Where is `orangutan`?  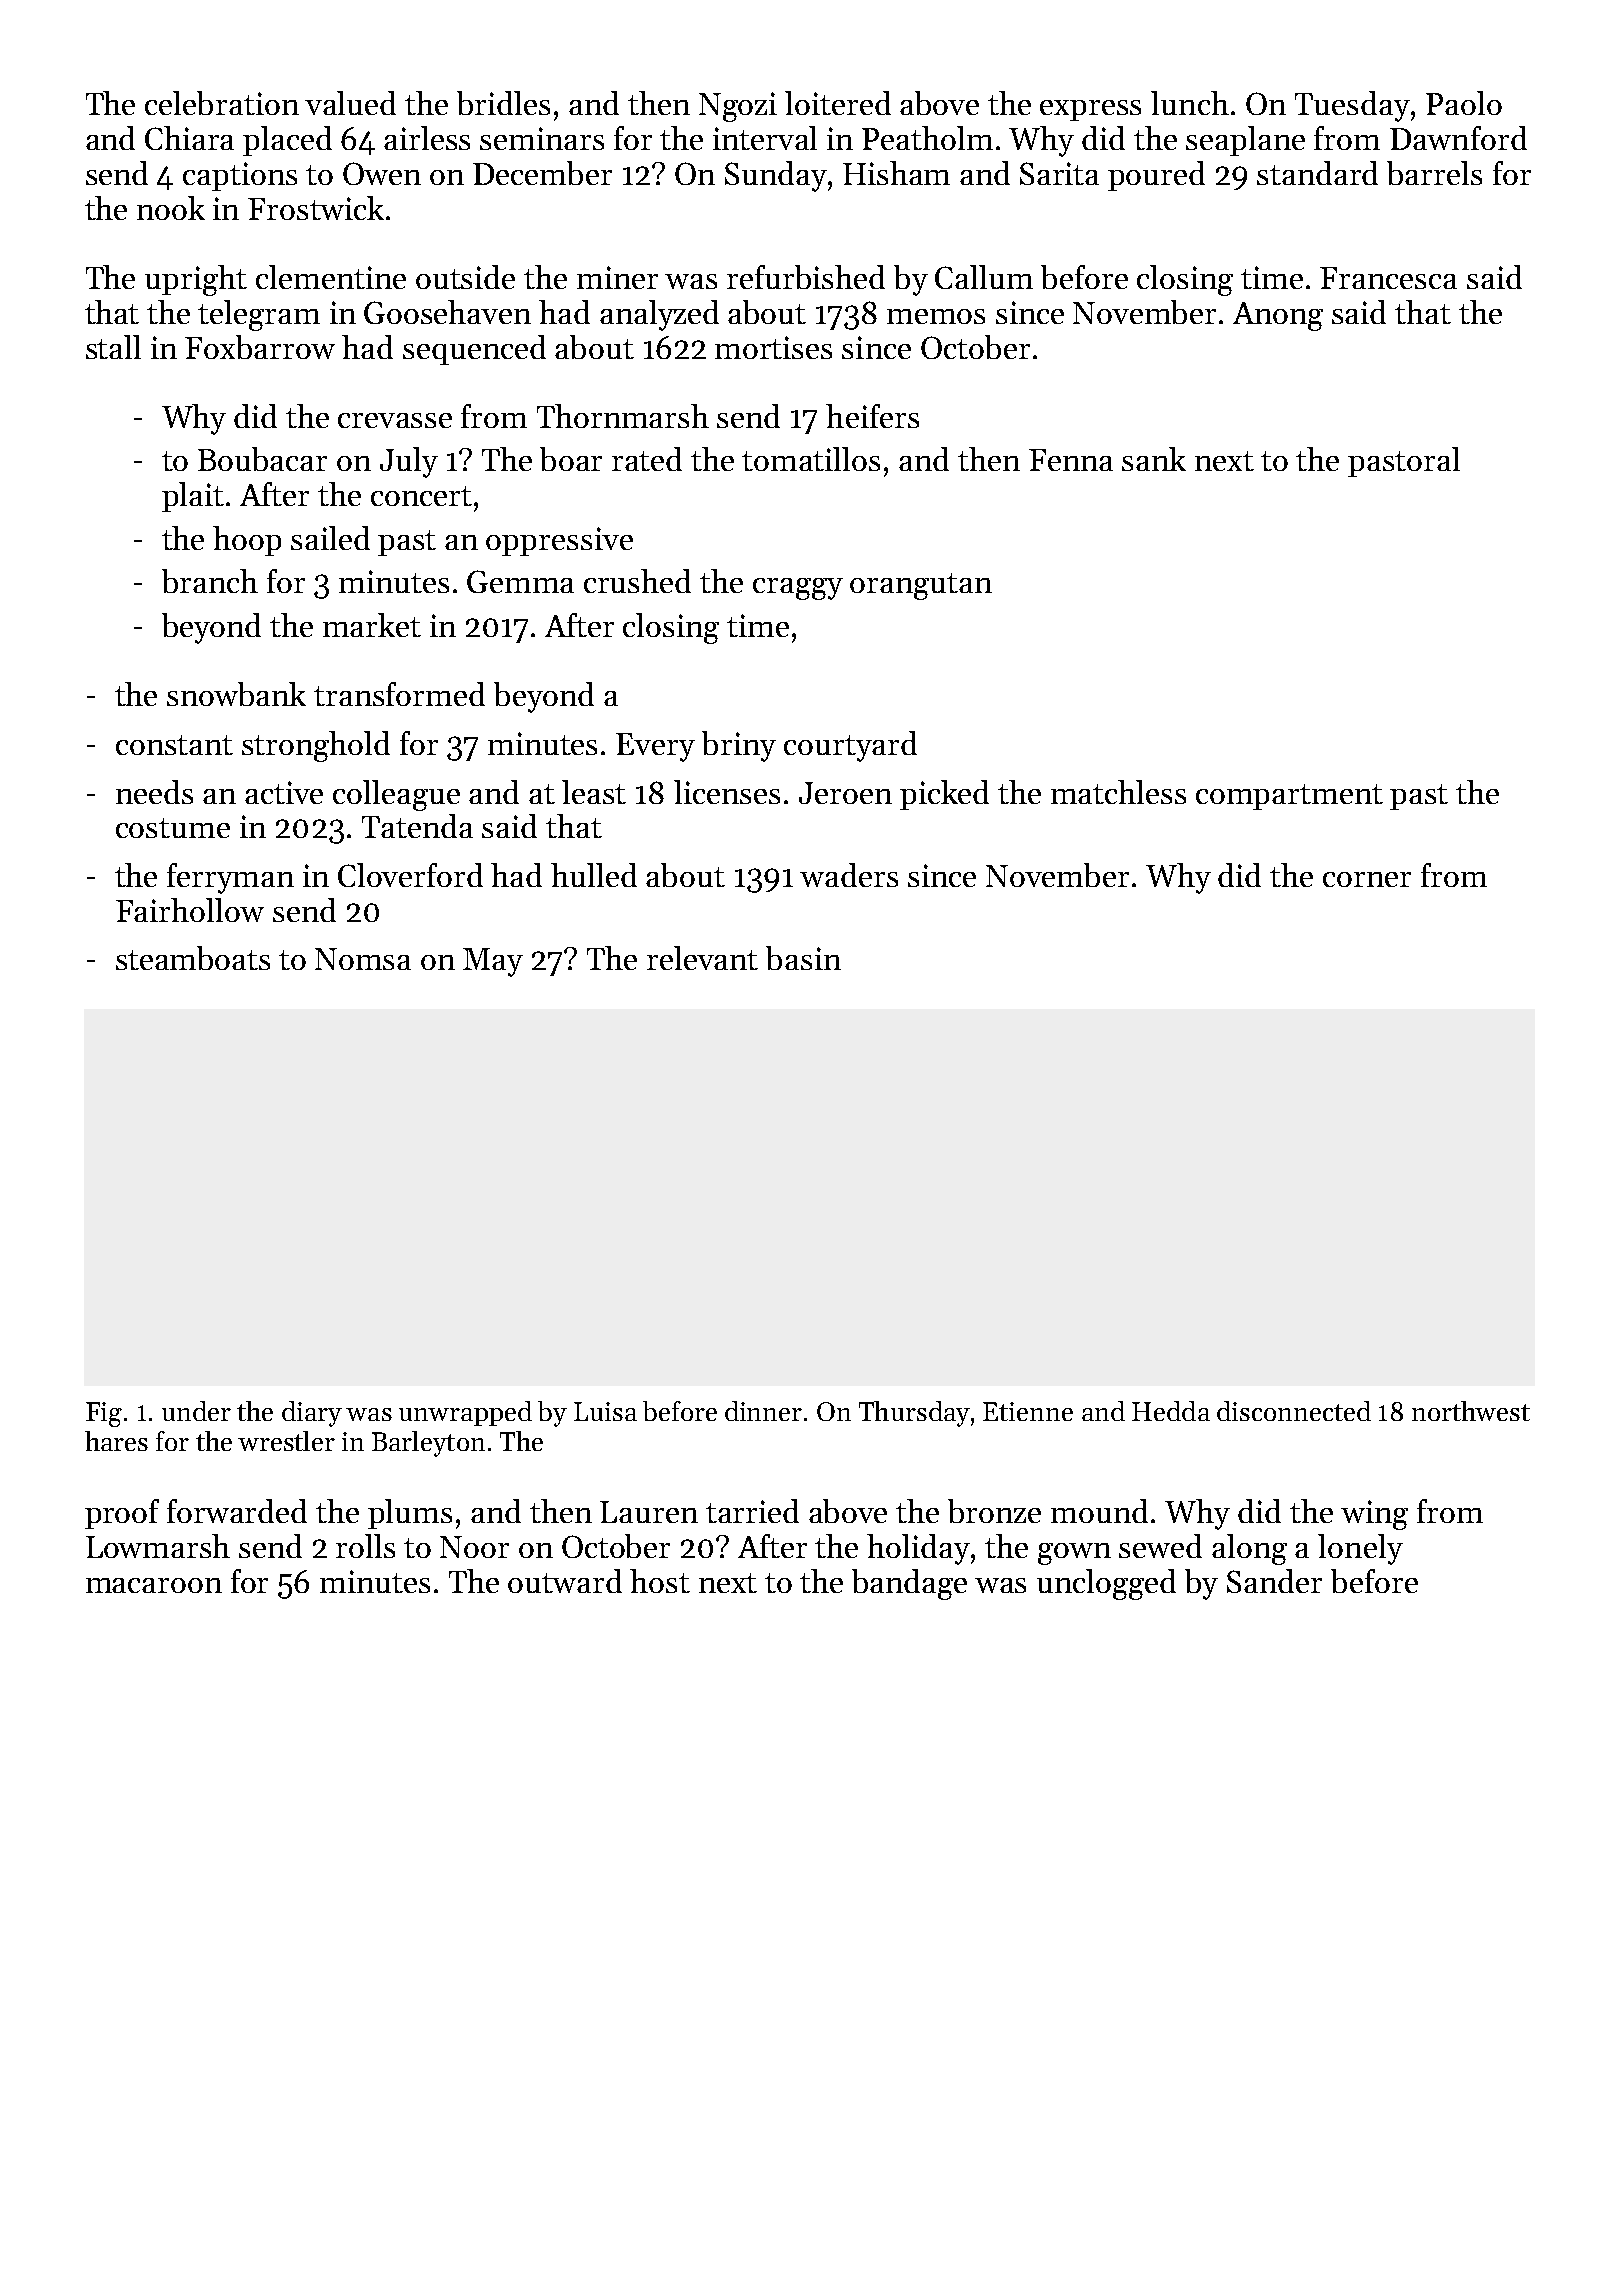 orangutan is located at coordinates (921, 586).
